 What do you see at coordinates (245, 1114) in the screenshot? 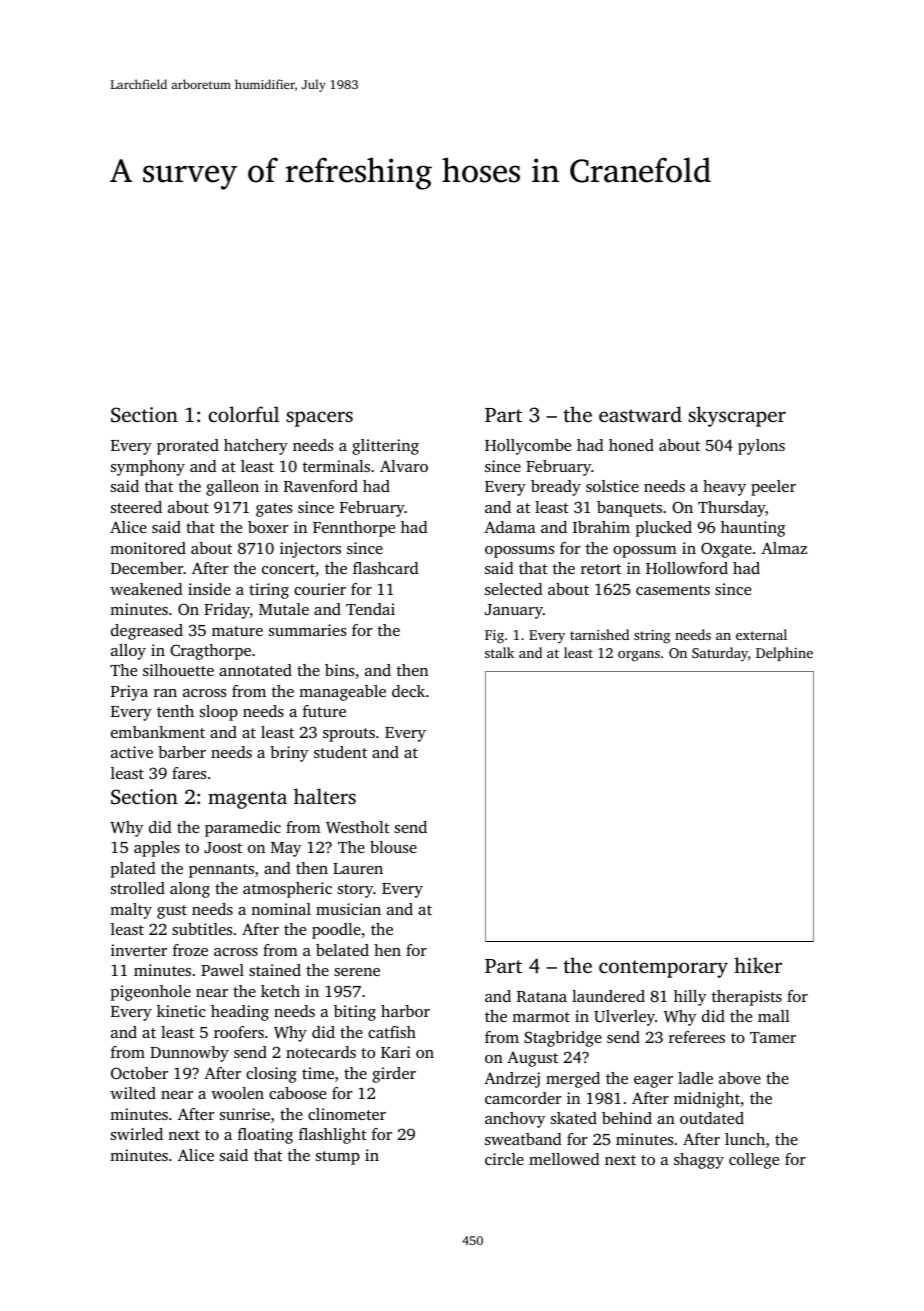
I see `sunrise` at bounding box center [245, 1114].
